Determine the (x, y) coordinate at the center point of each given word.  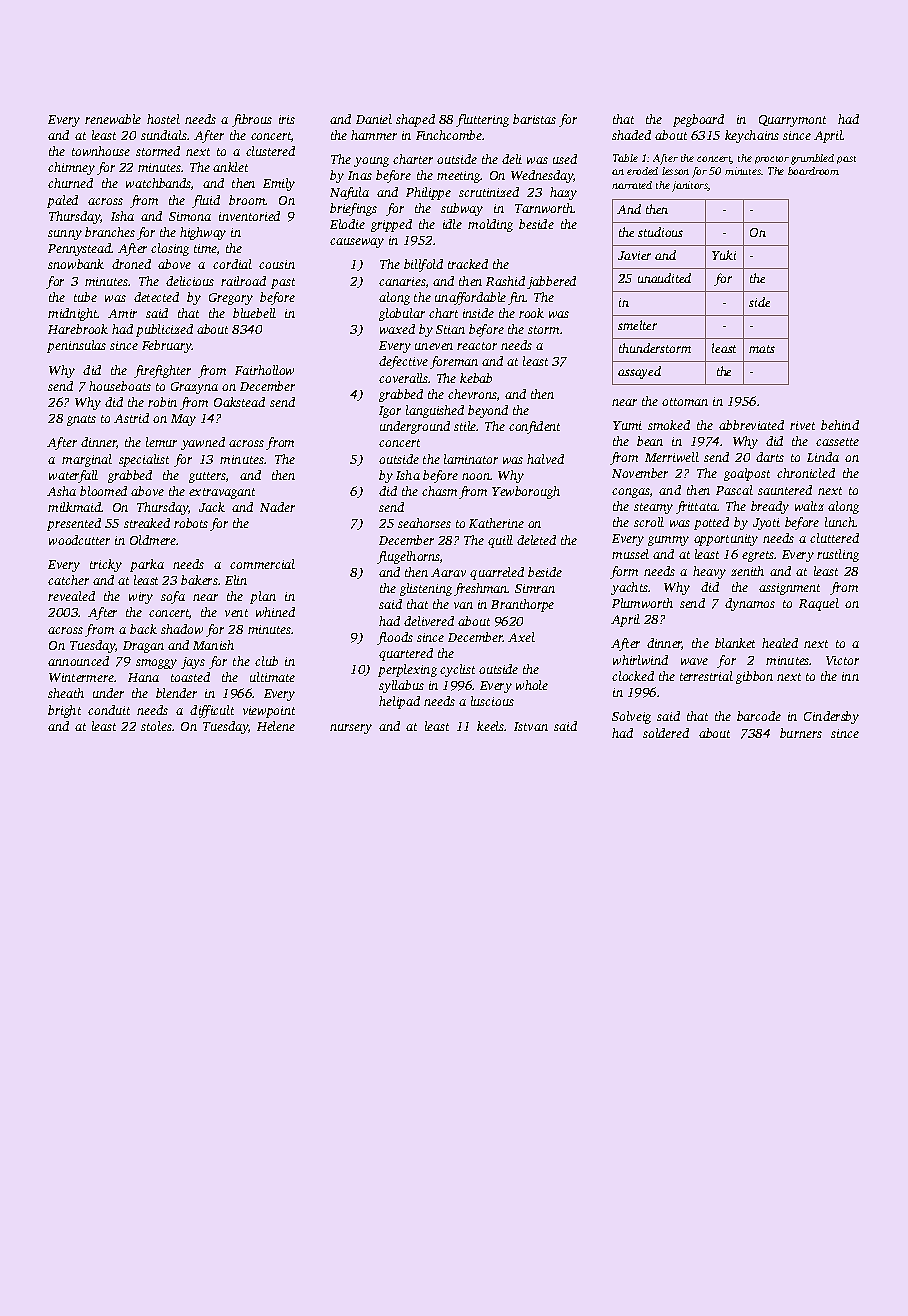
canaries (402, 281)
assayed (639, 372)
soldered (666, 733)
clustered (270, 151)
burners (801, 733)
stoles (156, 726)
